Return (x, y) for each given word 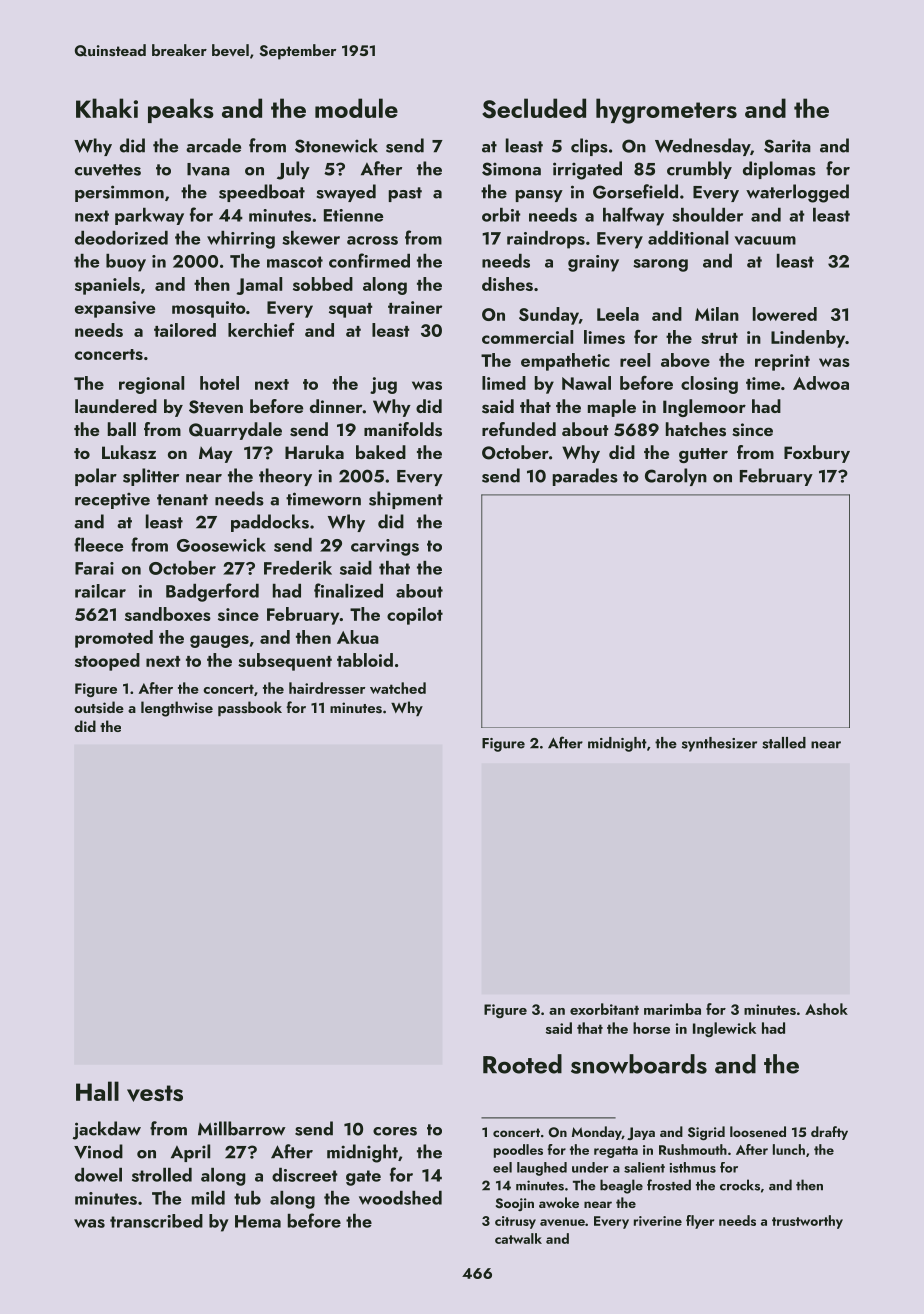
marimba (672, 1009)
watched (398, 688)
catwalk (518, 1238)
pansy (539, 196)
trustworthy (807, 1222)
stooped (107, 662)
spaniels (107, 286)
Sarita (787, 146)
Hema (258, 1221)
